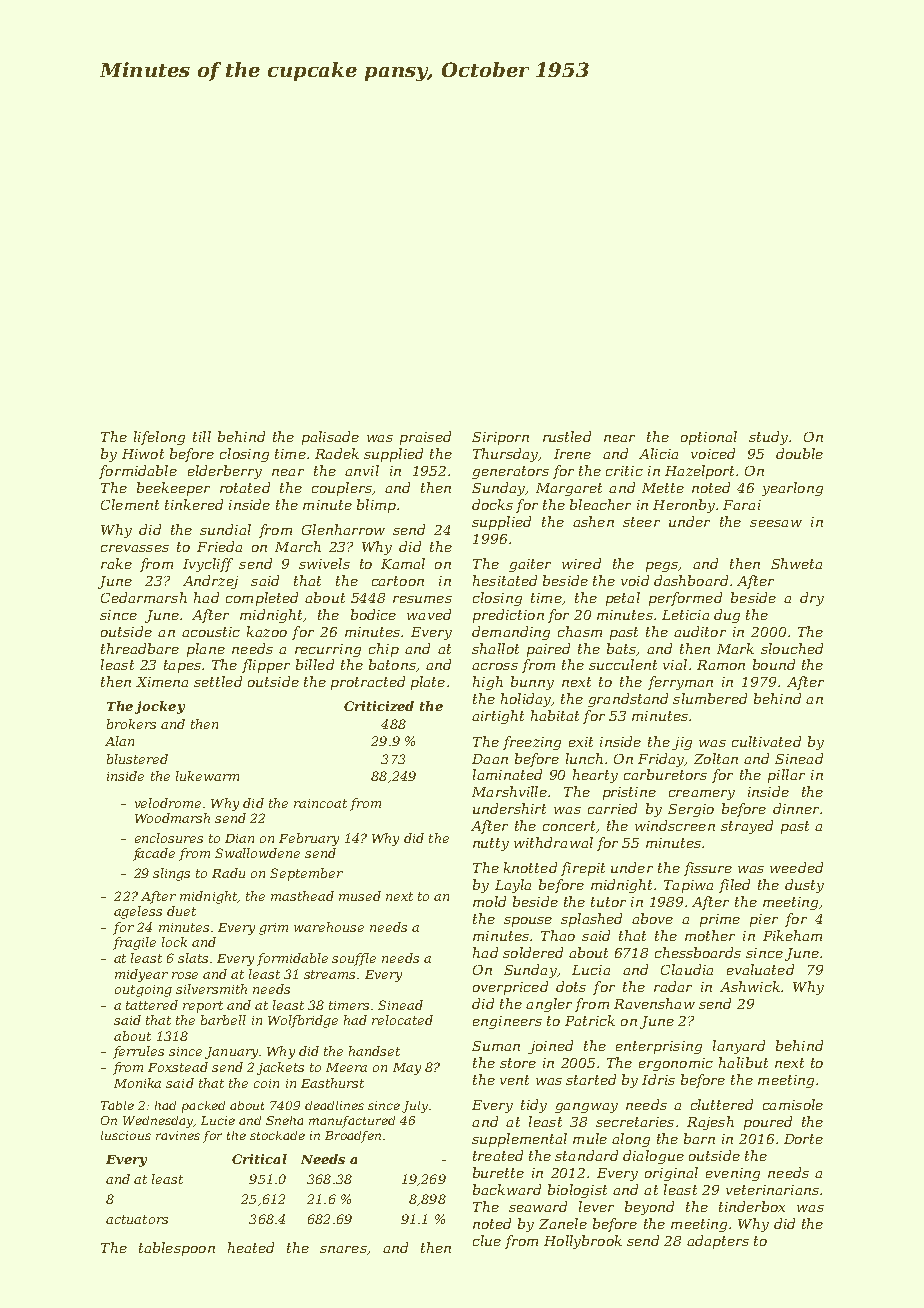 This document has height=1308, width=924. What do you see at coordinates (159, 438) in the document?
I see `lifelong` at bounding box center [159, 438].
